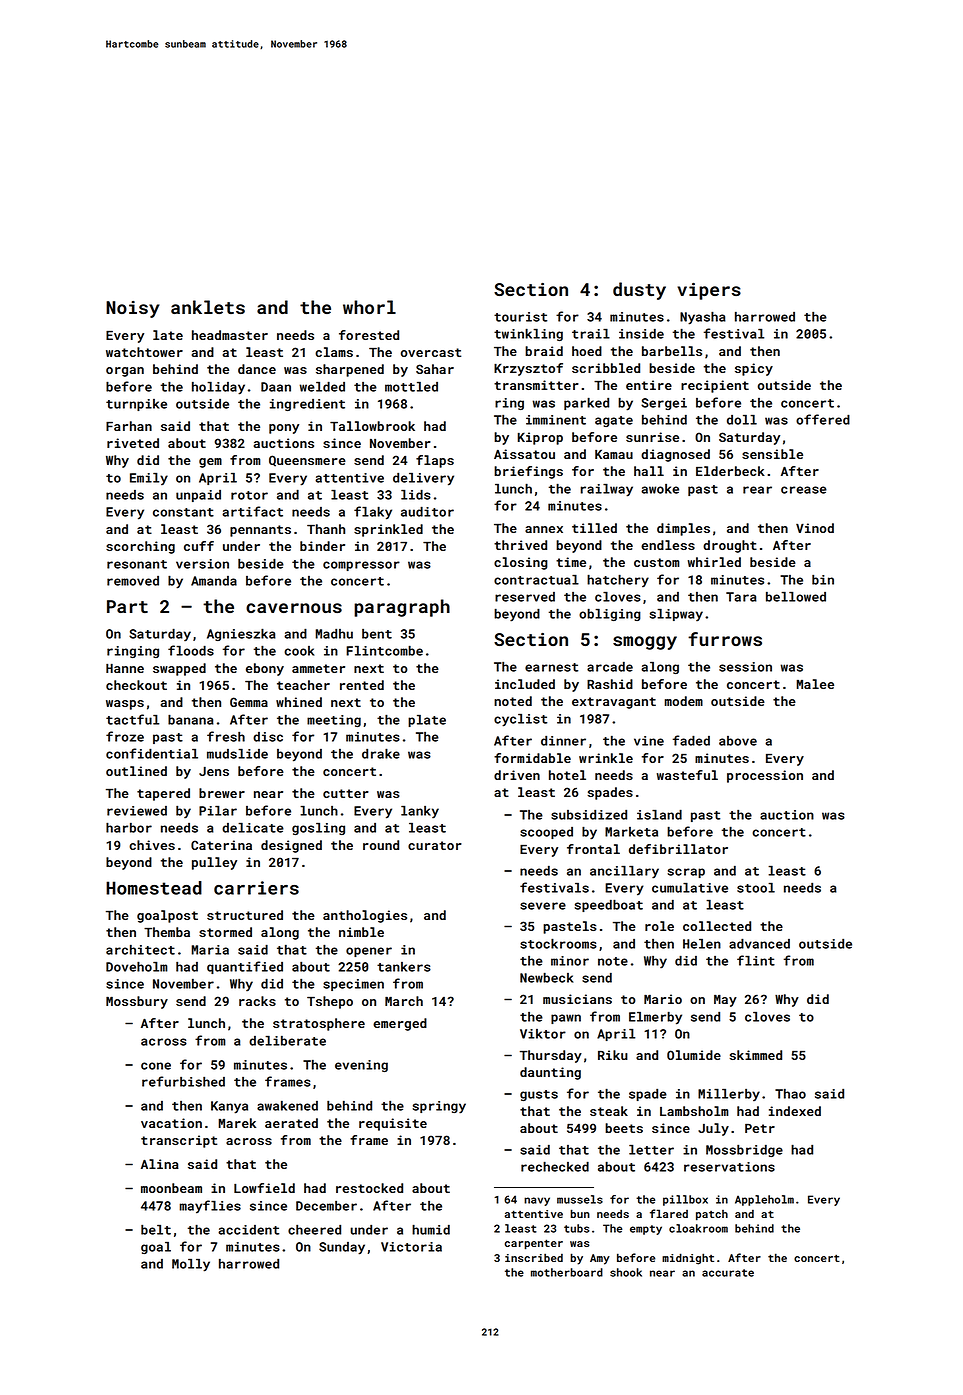 This screenshot has height=1395, width=963. What do you see at coordinates (567, 1272) in the screenshot?
I see `motherboard` at bounding box center [567, 1272].
